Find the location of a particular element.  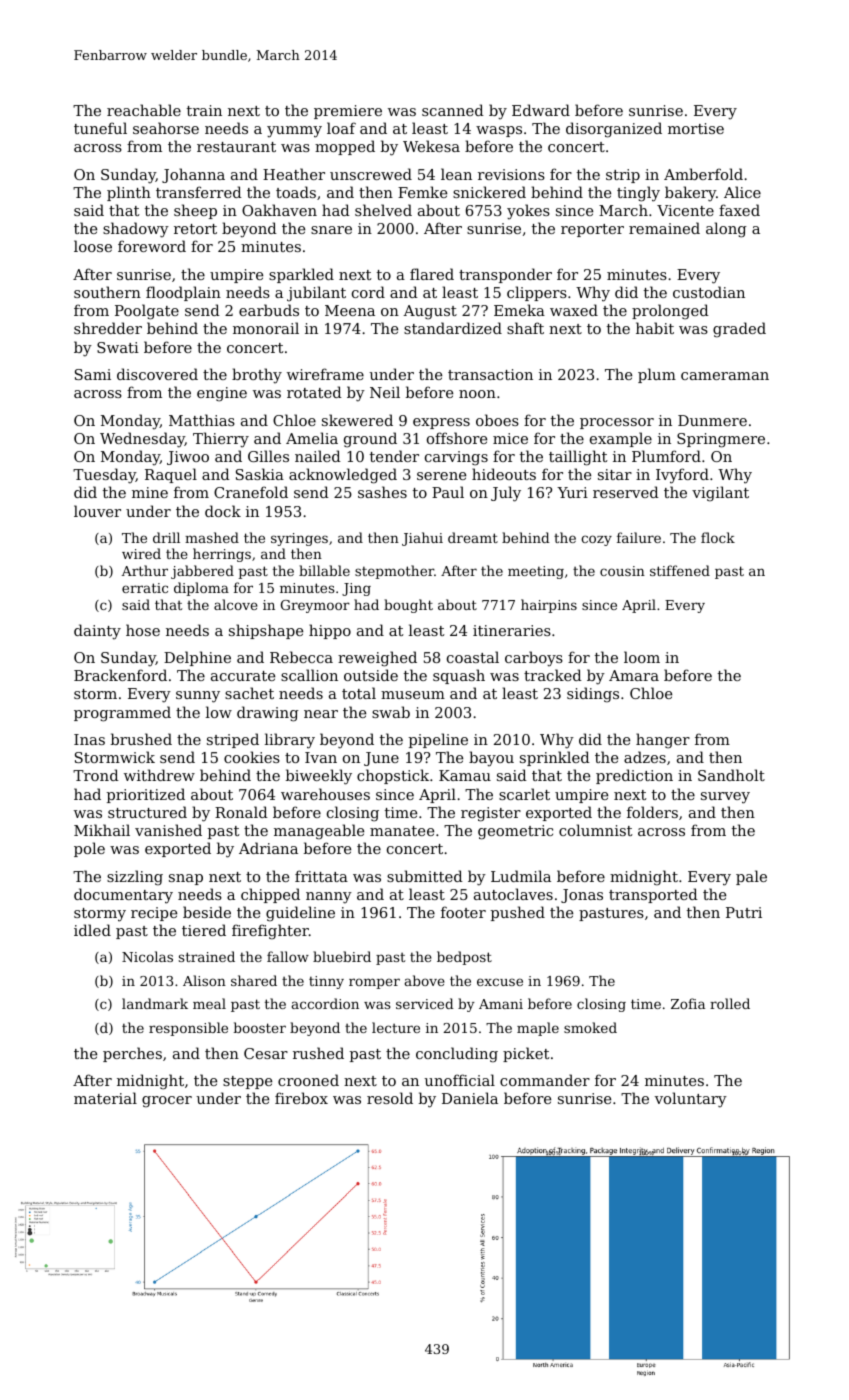

Putri is located at coordinates (744, 912).
